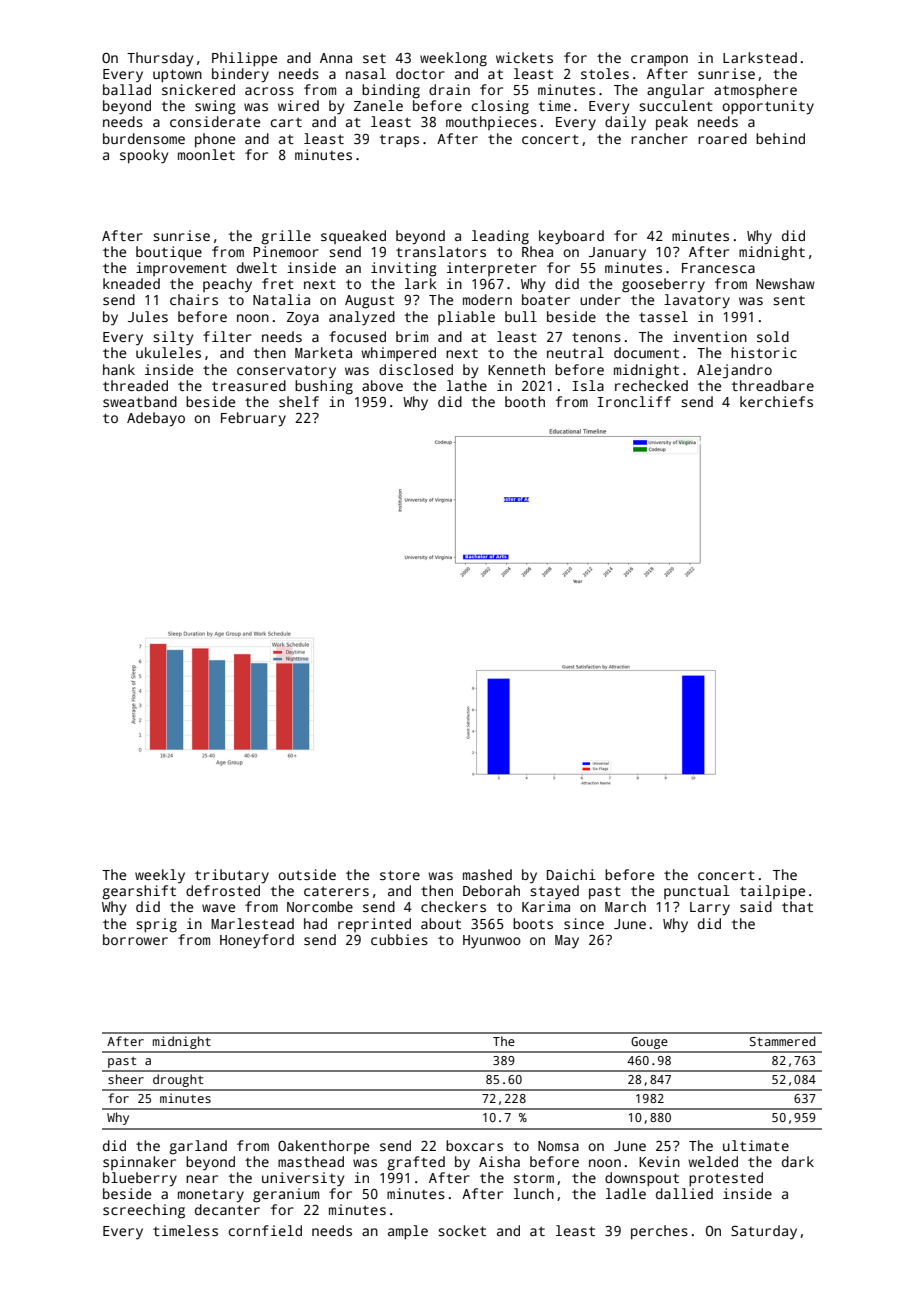  I want to click on lathe, so click(467, 385).
